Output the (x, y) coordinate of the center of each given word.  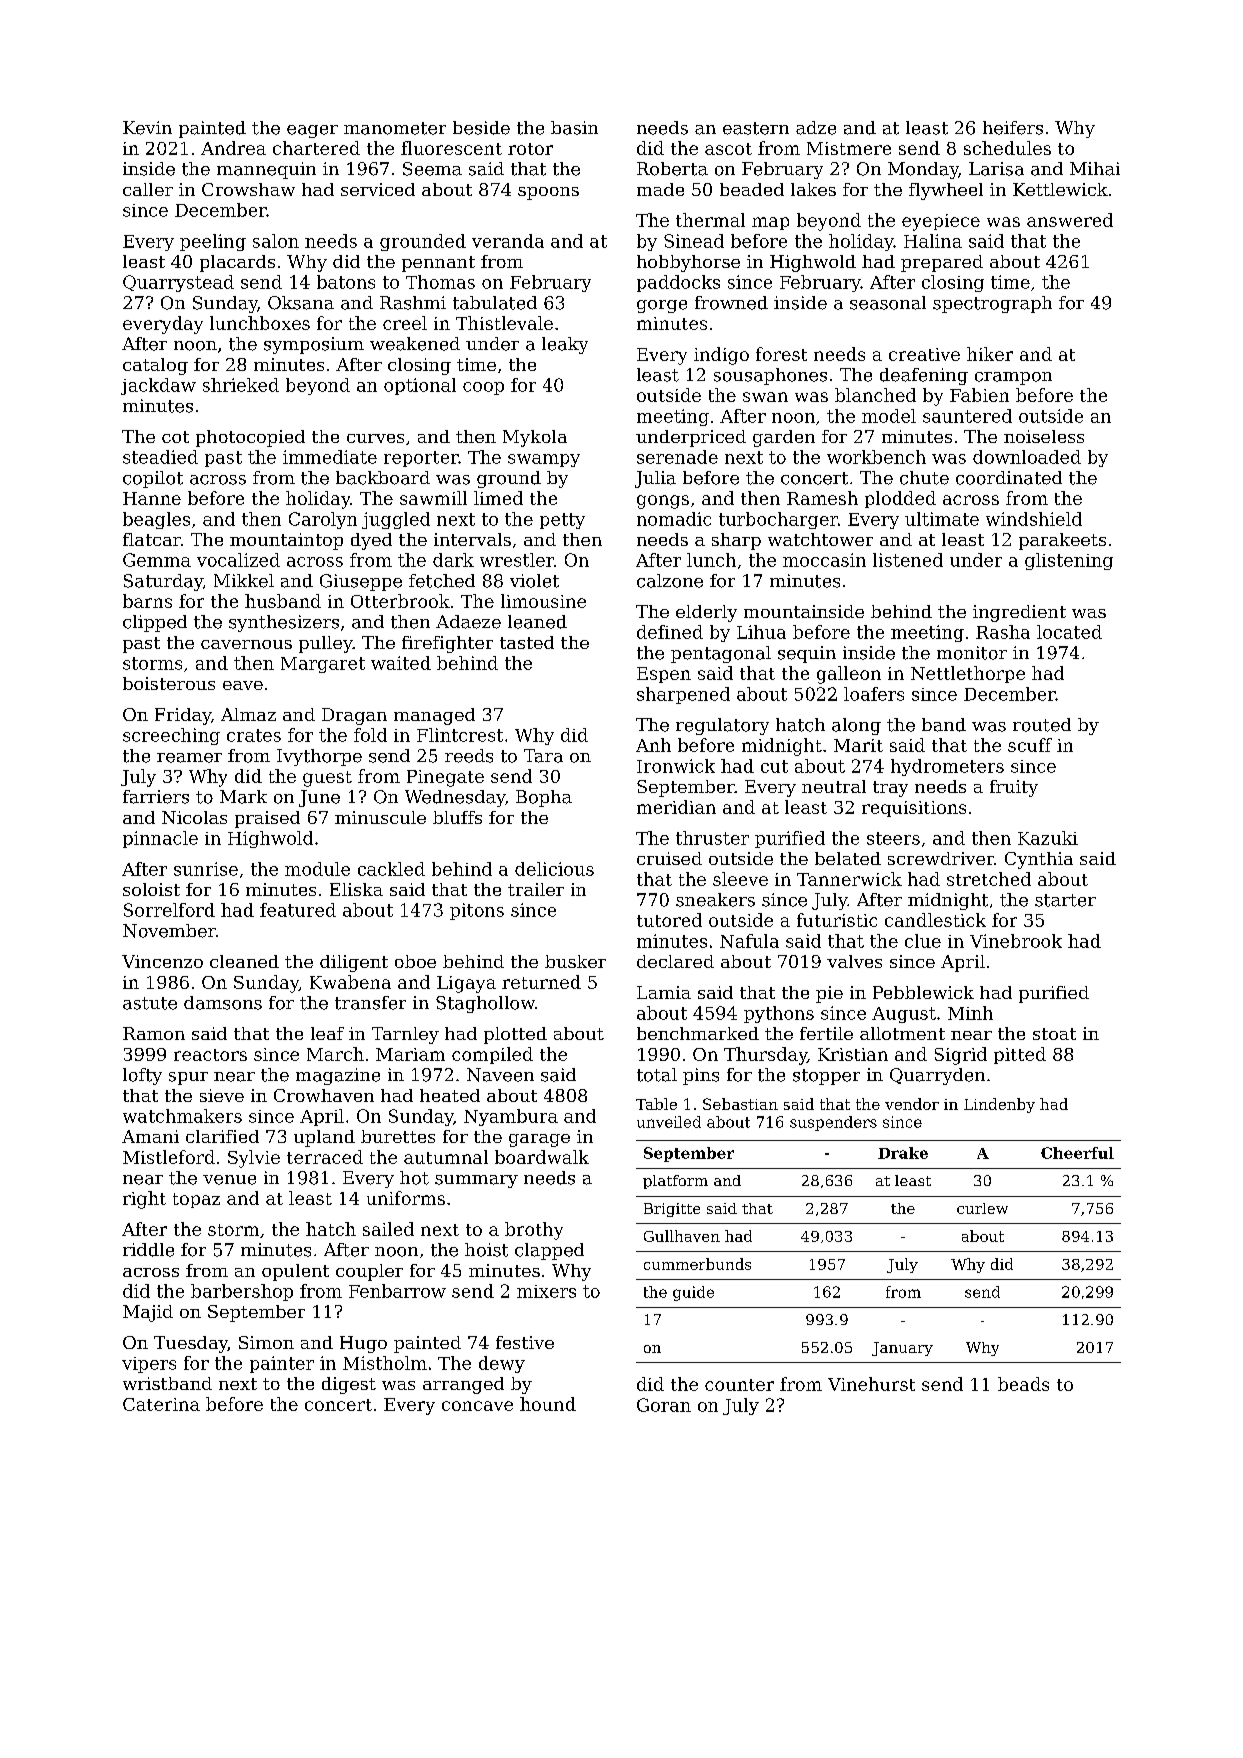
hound (548, 1404)
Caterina (161, 1404)
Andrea (233, 148)
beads (1023, 1384)
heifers (1013, 128)
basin (574, 128)
